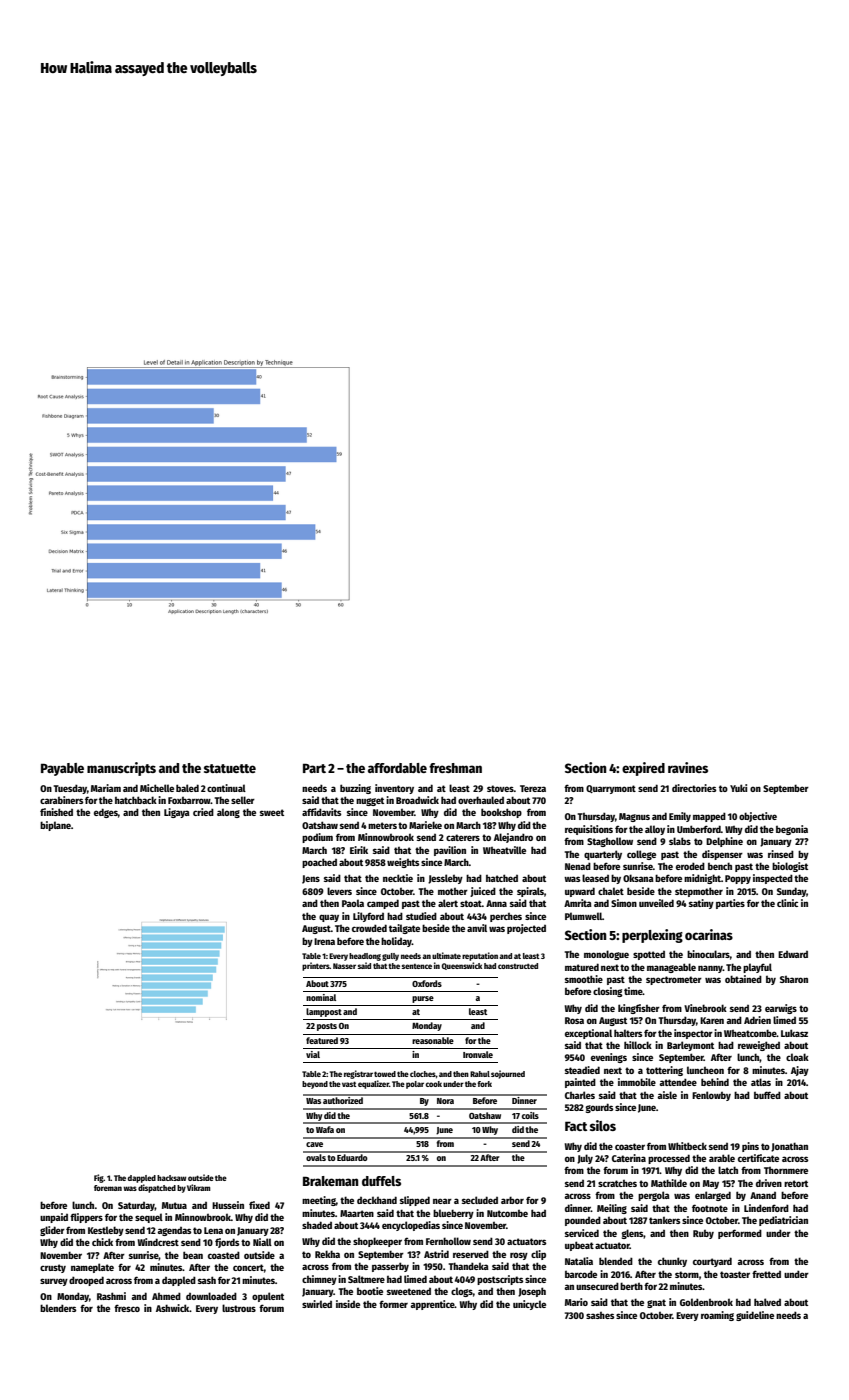 The height and width of the screenshot is (1400, 849). I want to click on Windcrest, so click(158, 1242).
